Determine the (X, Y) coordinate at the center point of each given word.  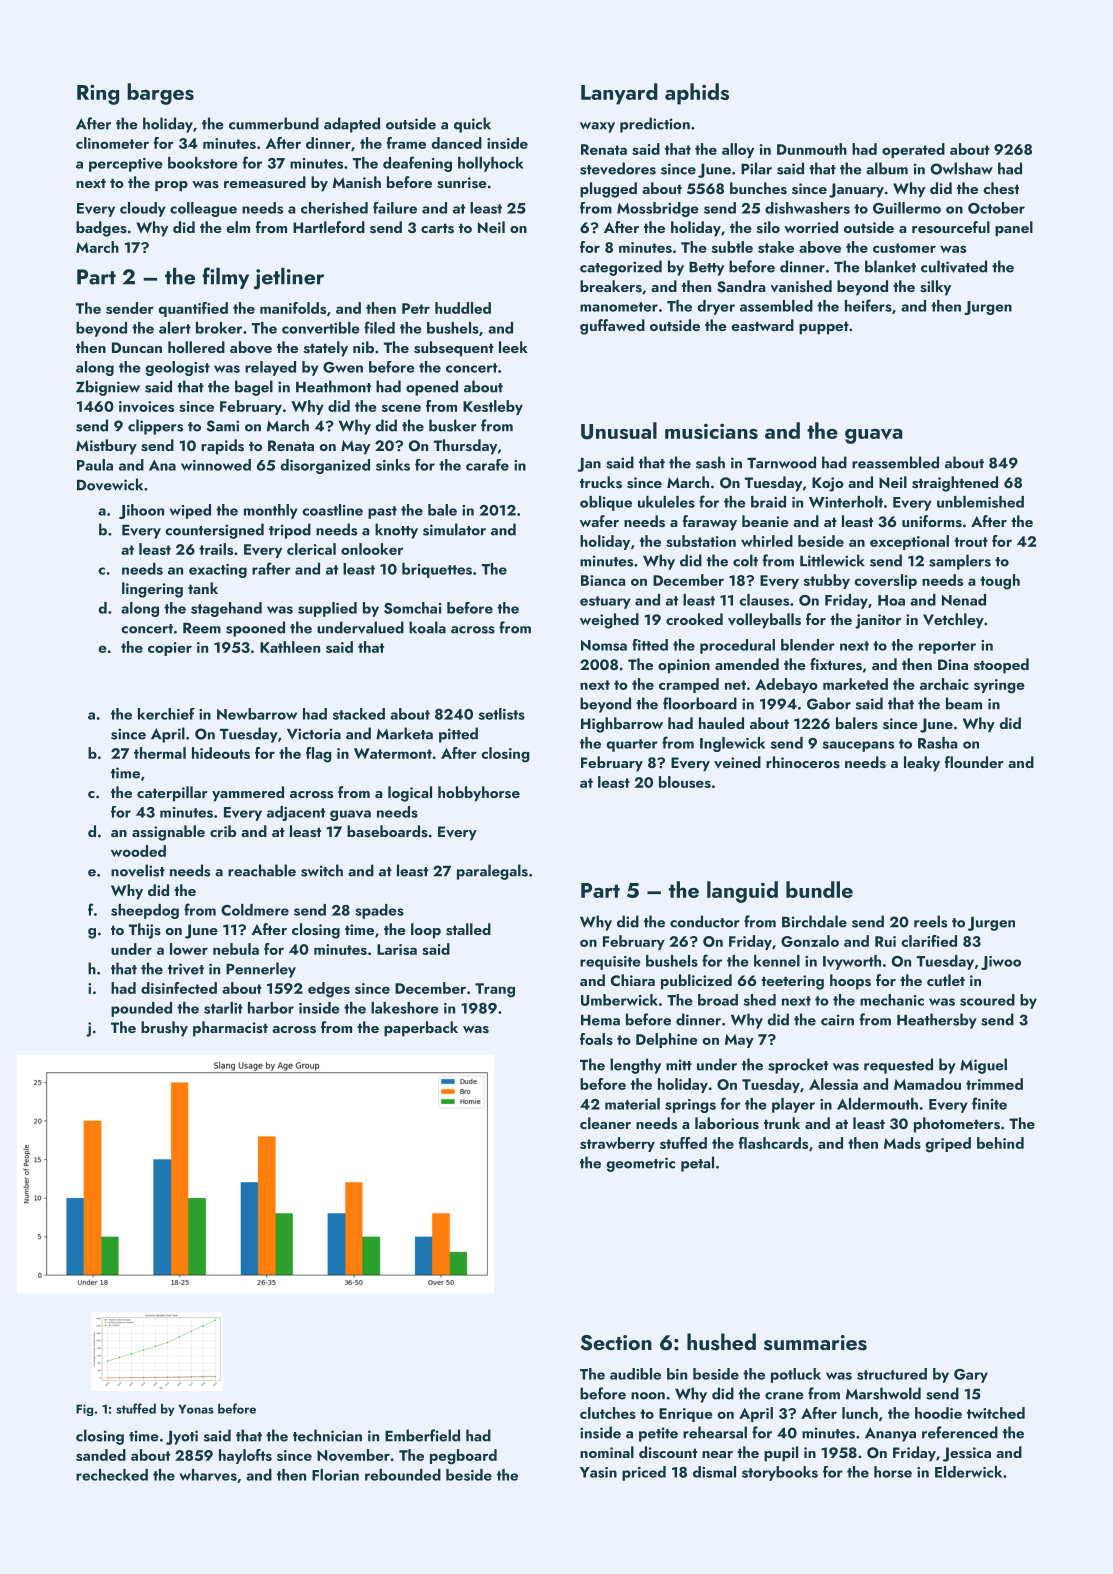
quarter (632, 745)
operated (913, 150)
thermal (160, 753)
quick (472, 125)
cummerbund (274, 123)
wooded (138, 851)
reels (930, 921)
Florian (335, 1475)
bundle (819, 889)
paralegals (492, 872)
